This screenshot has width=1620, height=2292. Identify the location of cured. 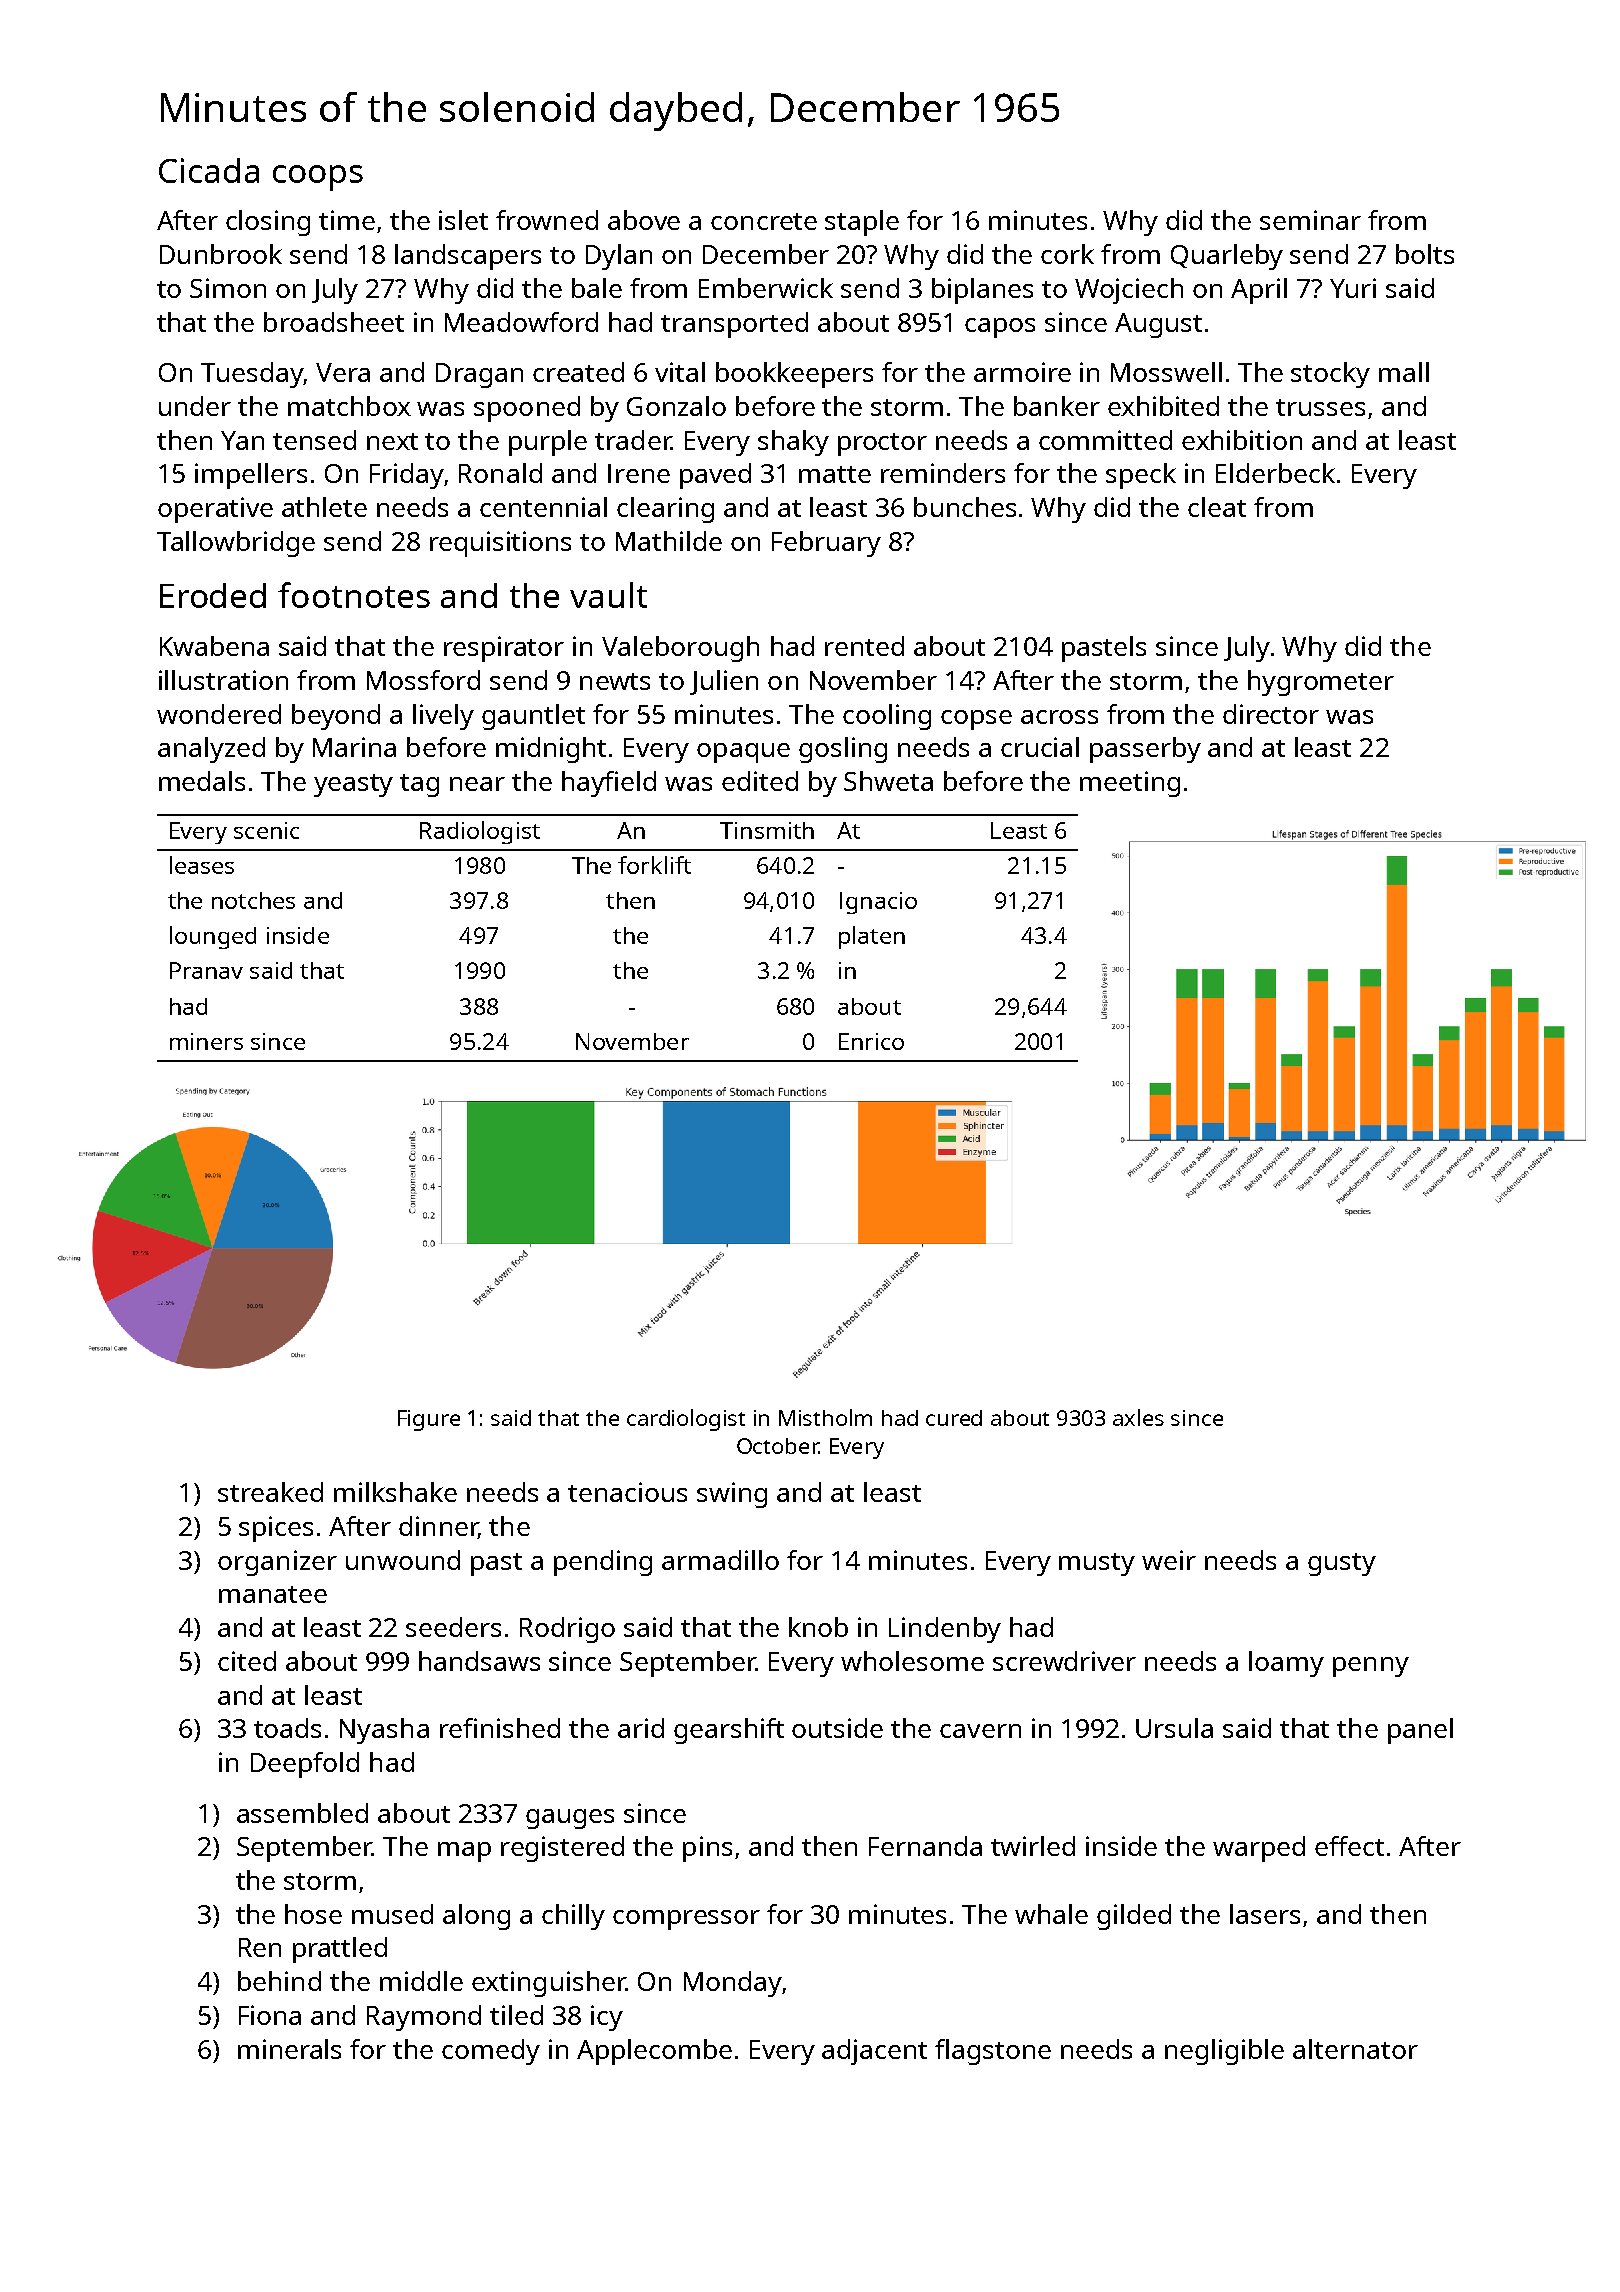
(954, 1418).
